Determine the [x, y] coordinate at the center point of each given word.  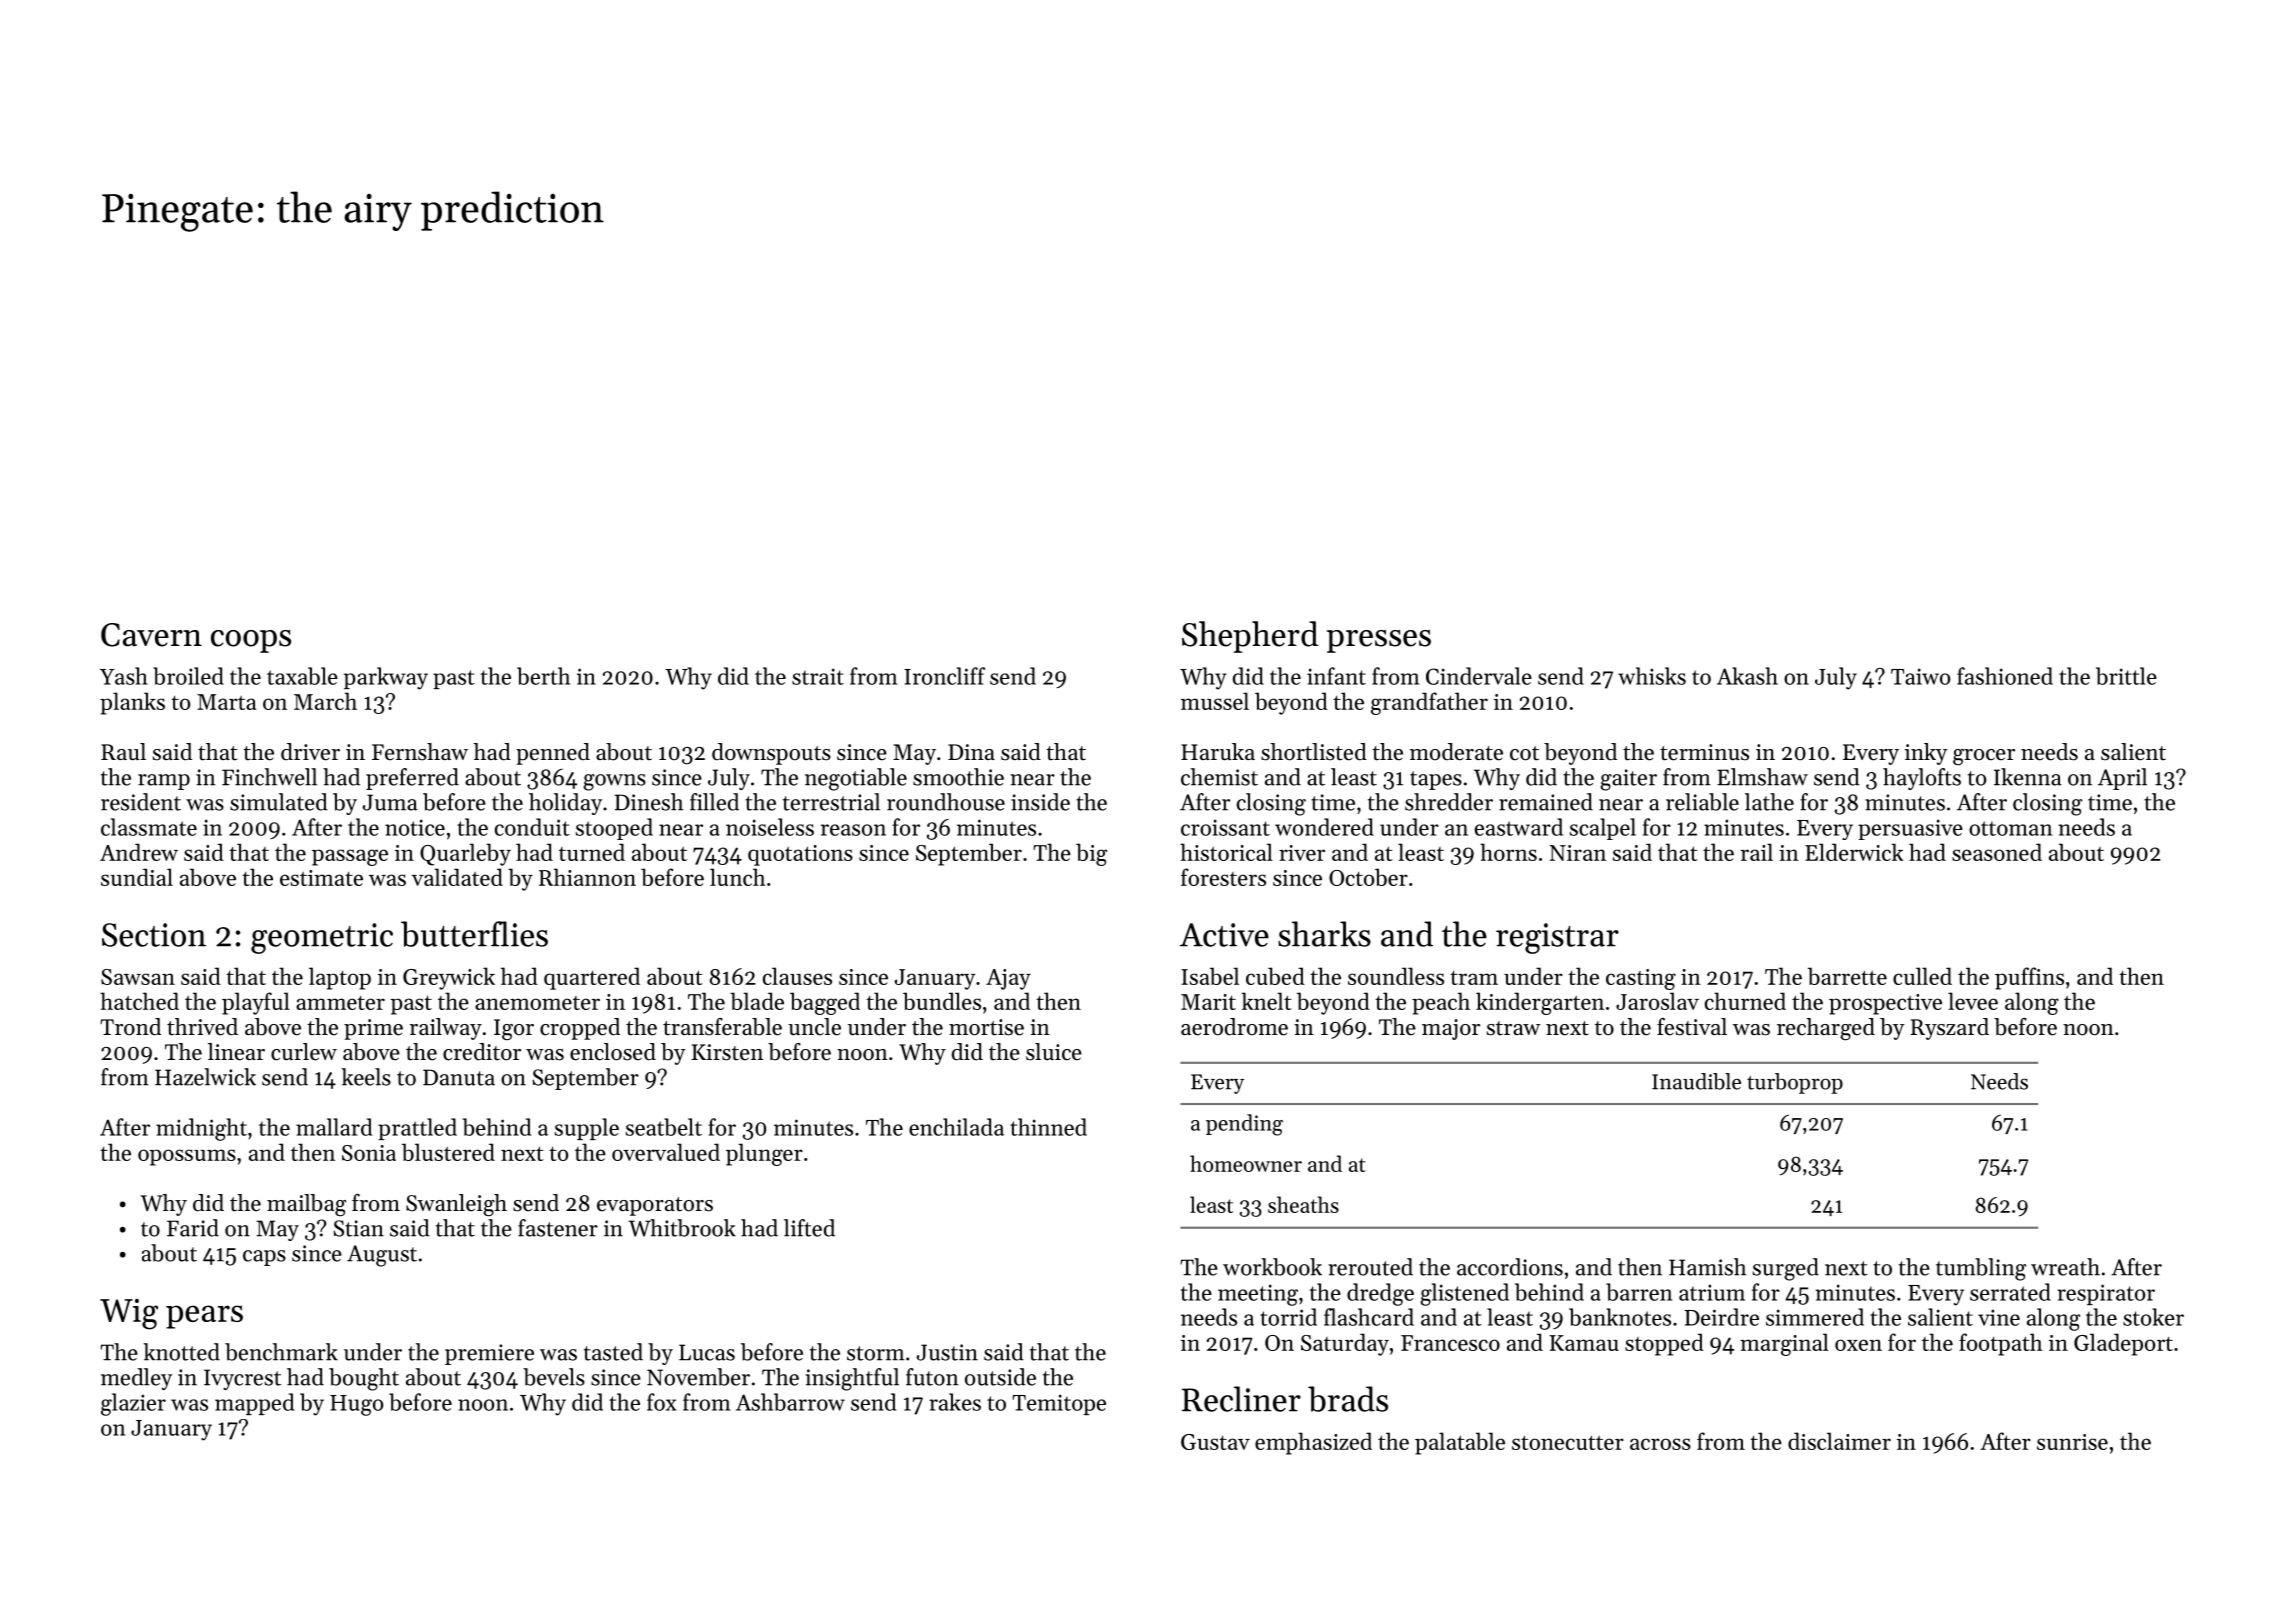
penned [553, 754]
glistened [1464, 1294]
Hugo [356, 1405]
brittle [2126, 676]
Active [1224, 935]
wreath [2065, 1267]
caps [264, 1258]
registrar [1557, 938]
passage [350, 857]
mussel [1215, 701]
